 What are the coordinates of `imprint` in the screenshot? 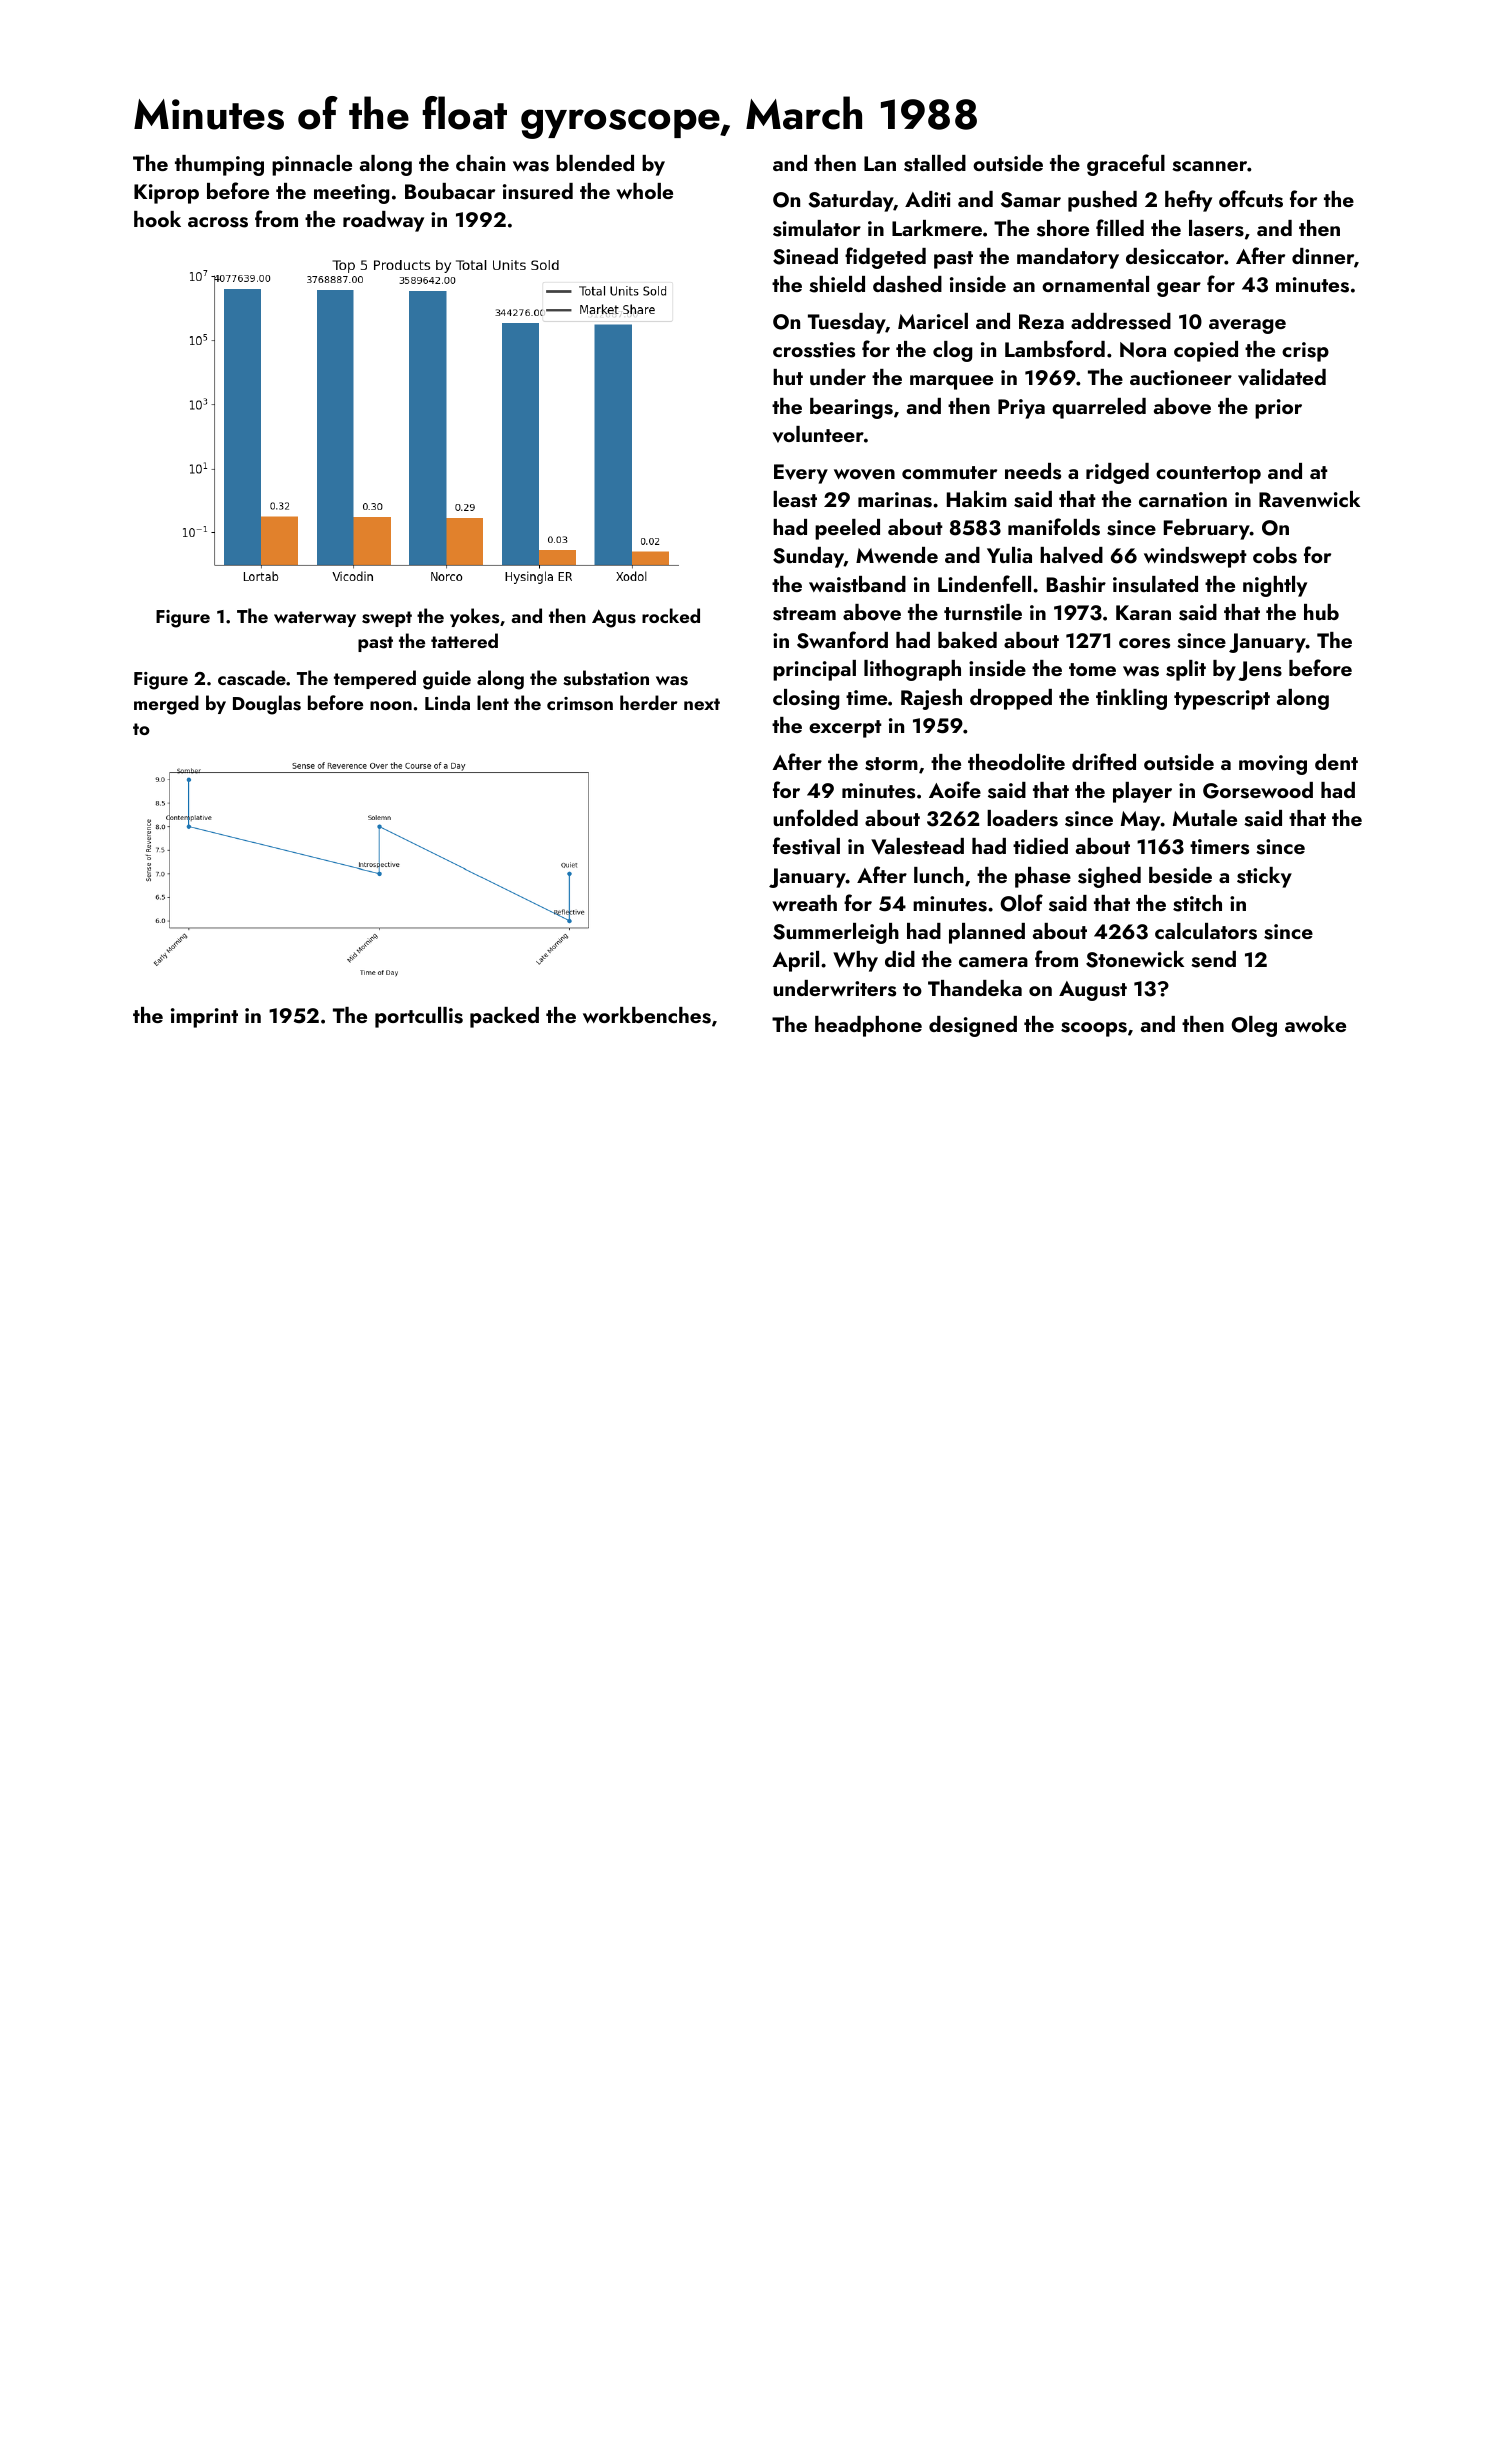 It's located at (204, 1018).
